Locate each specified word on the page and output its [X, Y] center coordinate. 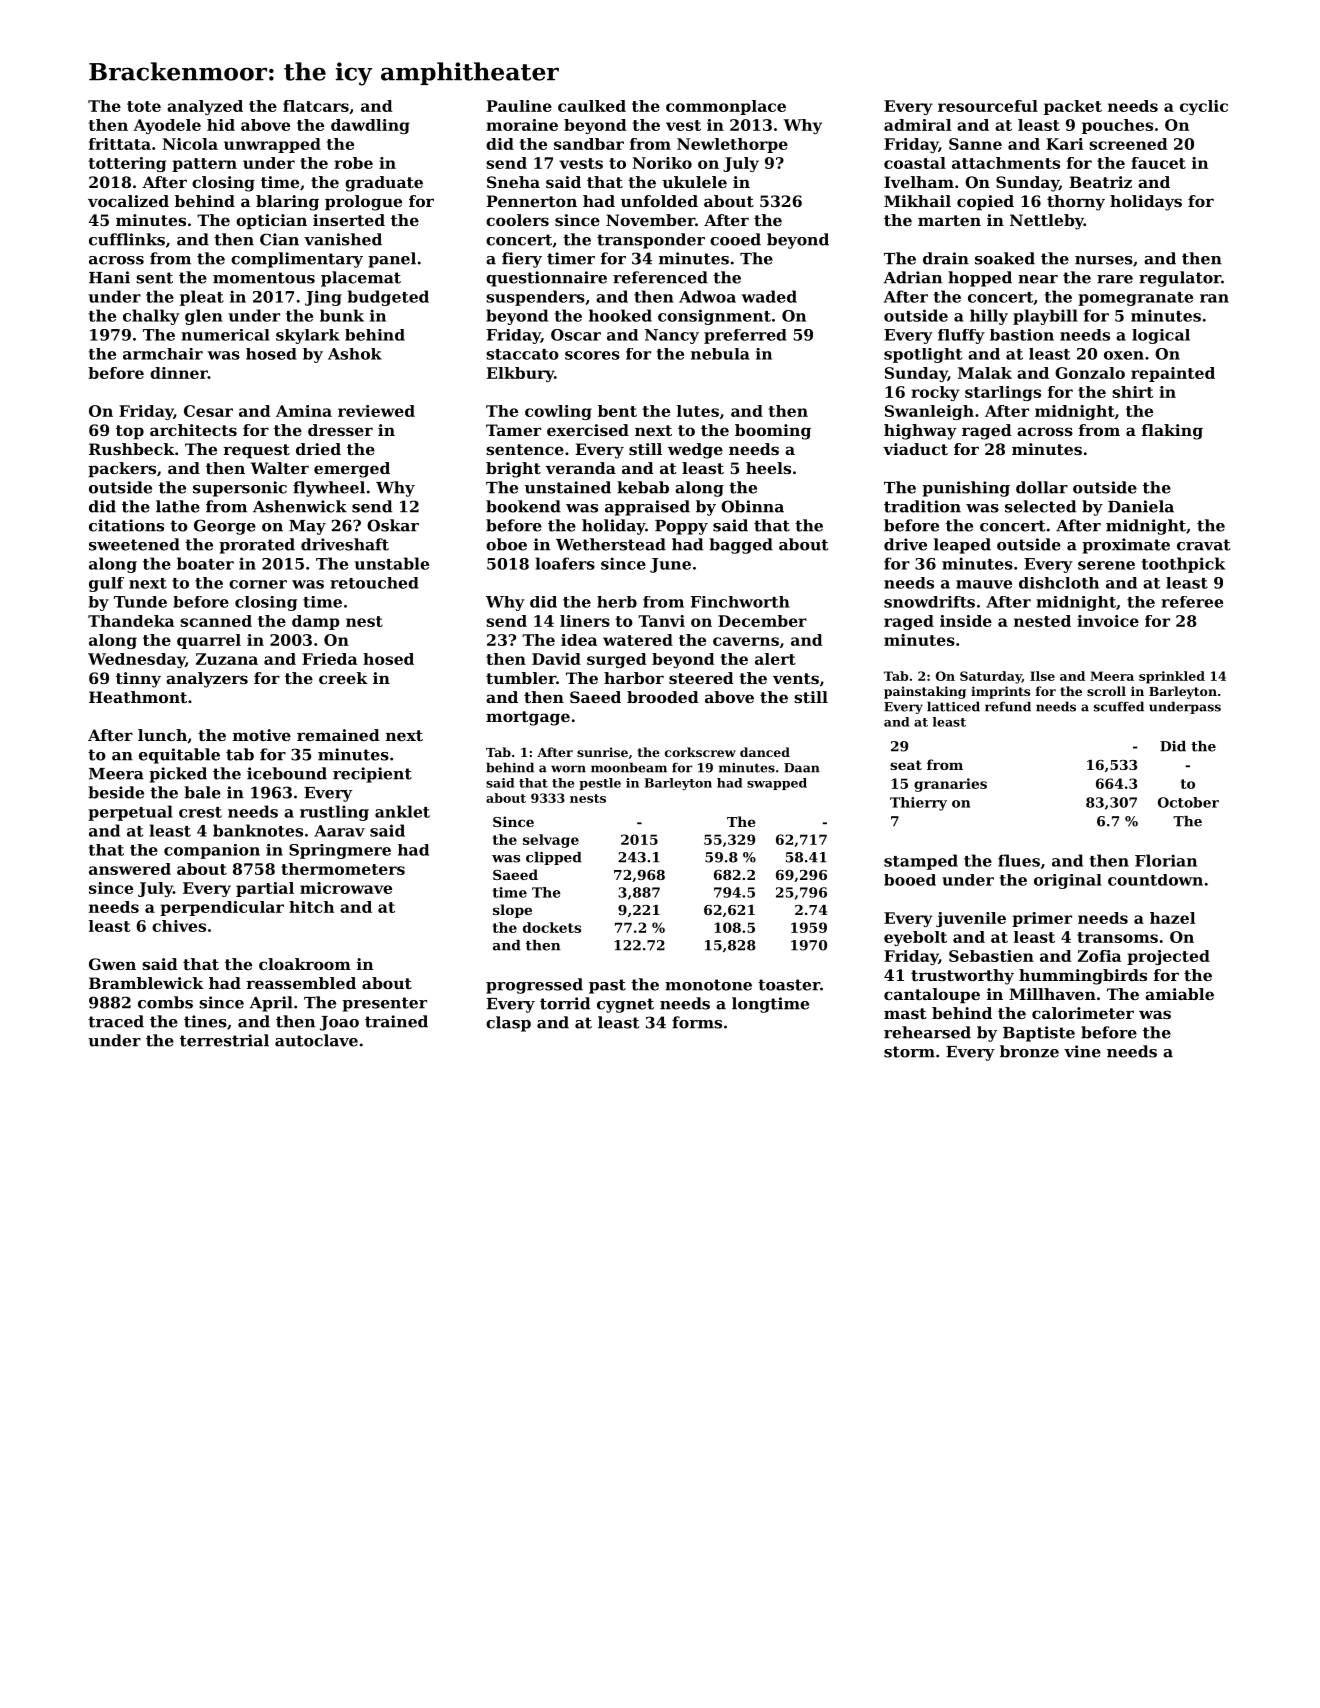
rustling [334, 813]
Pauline [519, 106]
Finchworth [740, 602]
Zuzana [227, 659]
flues [1019, 860]
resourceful [988, 106]
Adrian [912, 277]
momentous [264, 278]
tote [144, 106]
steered [701, 678]
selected [1040, 506]
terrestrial [224, 1040]
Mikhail [917, 201]
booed [910, 880]
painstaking [925, 692]
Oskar [393, 525]
